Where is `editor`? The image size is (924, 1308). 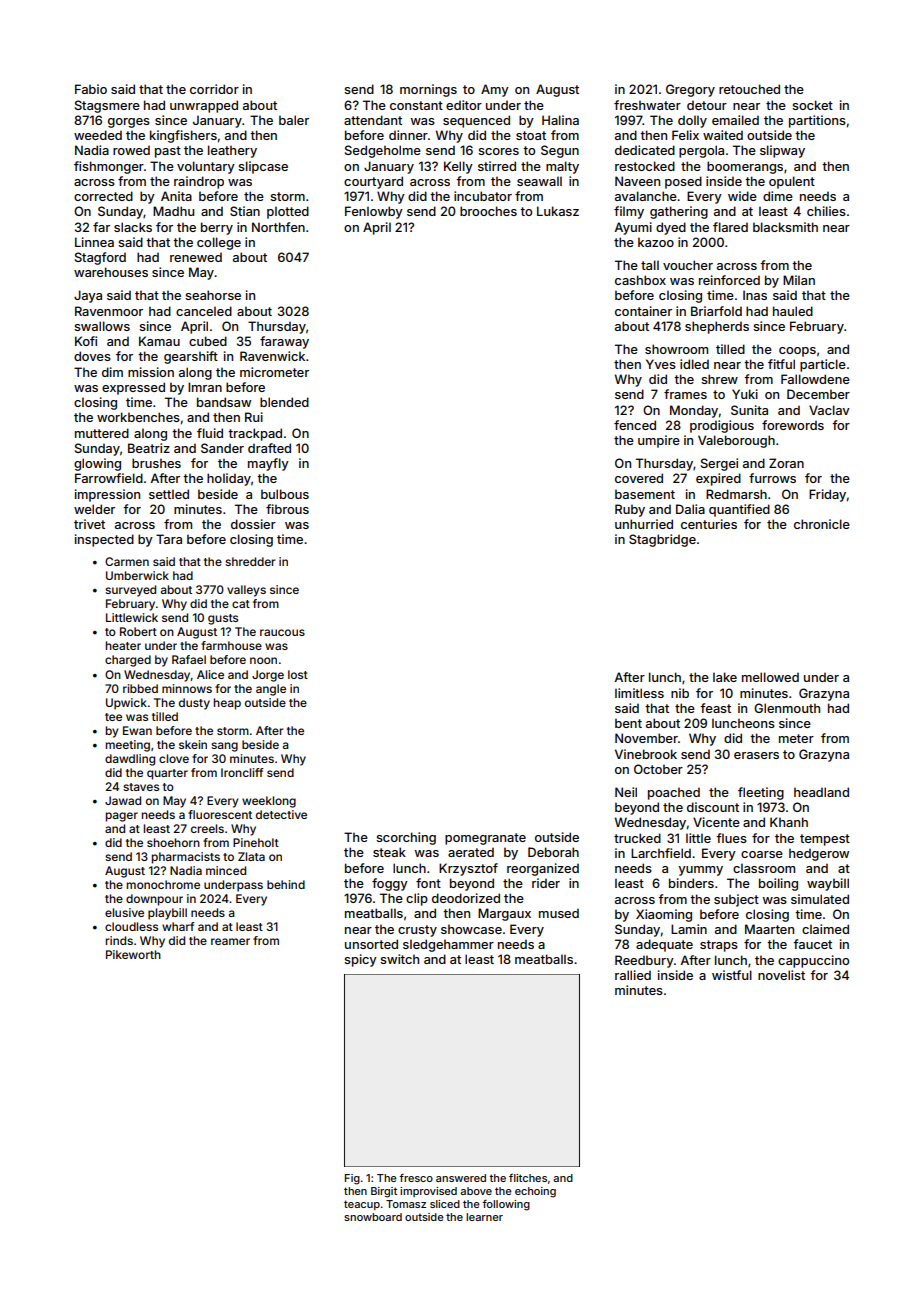 editor is located at coordinates (464, 105).
